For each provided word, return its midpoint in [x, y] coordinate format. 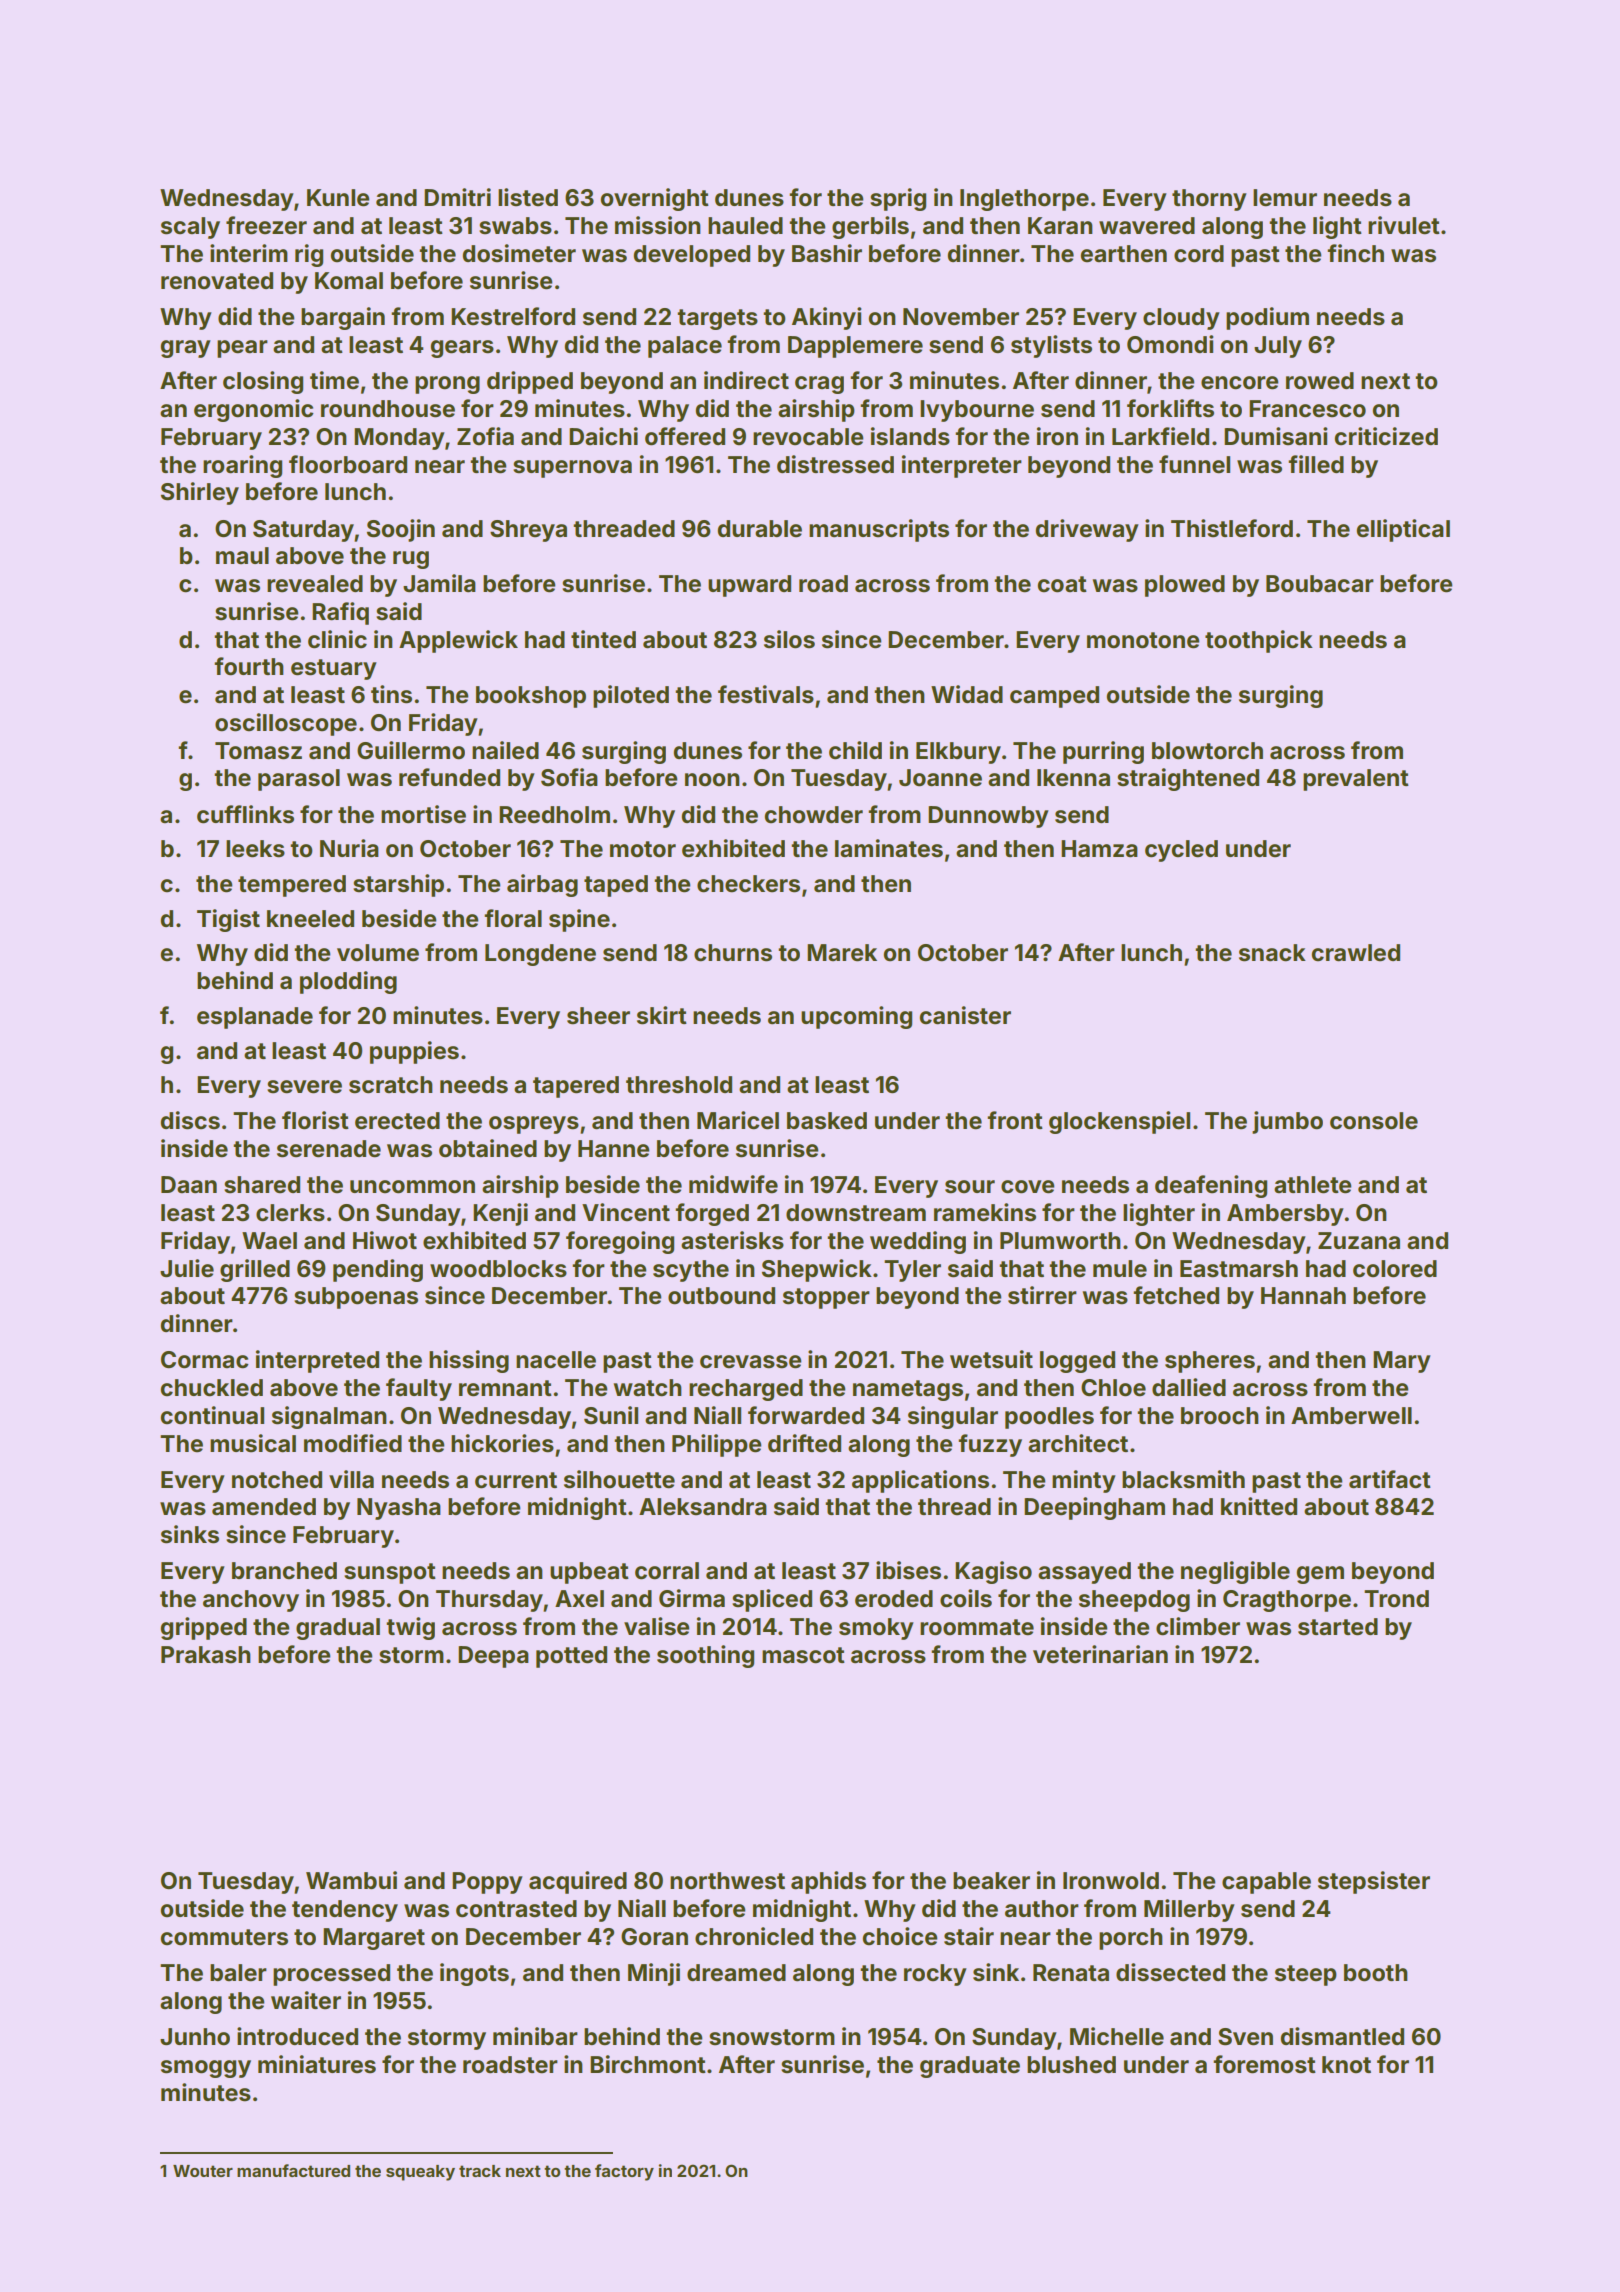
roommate [977, 1627]
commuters [224, 1937]
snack [1272, 953]
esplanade [255, 1018]
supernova [572, 469]
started [1338, 1627]
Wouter [203, 2171]
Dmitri [457, 197]
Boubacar [1320, 584]
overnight [654, 199]
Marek [842, 953]
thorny [1209, 200]
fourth [249, 666]
